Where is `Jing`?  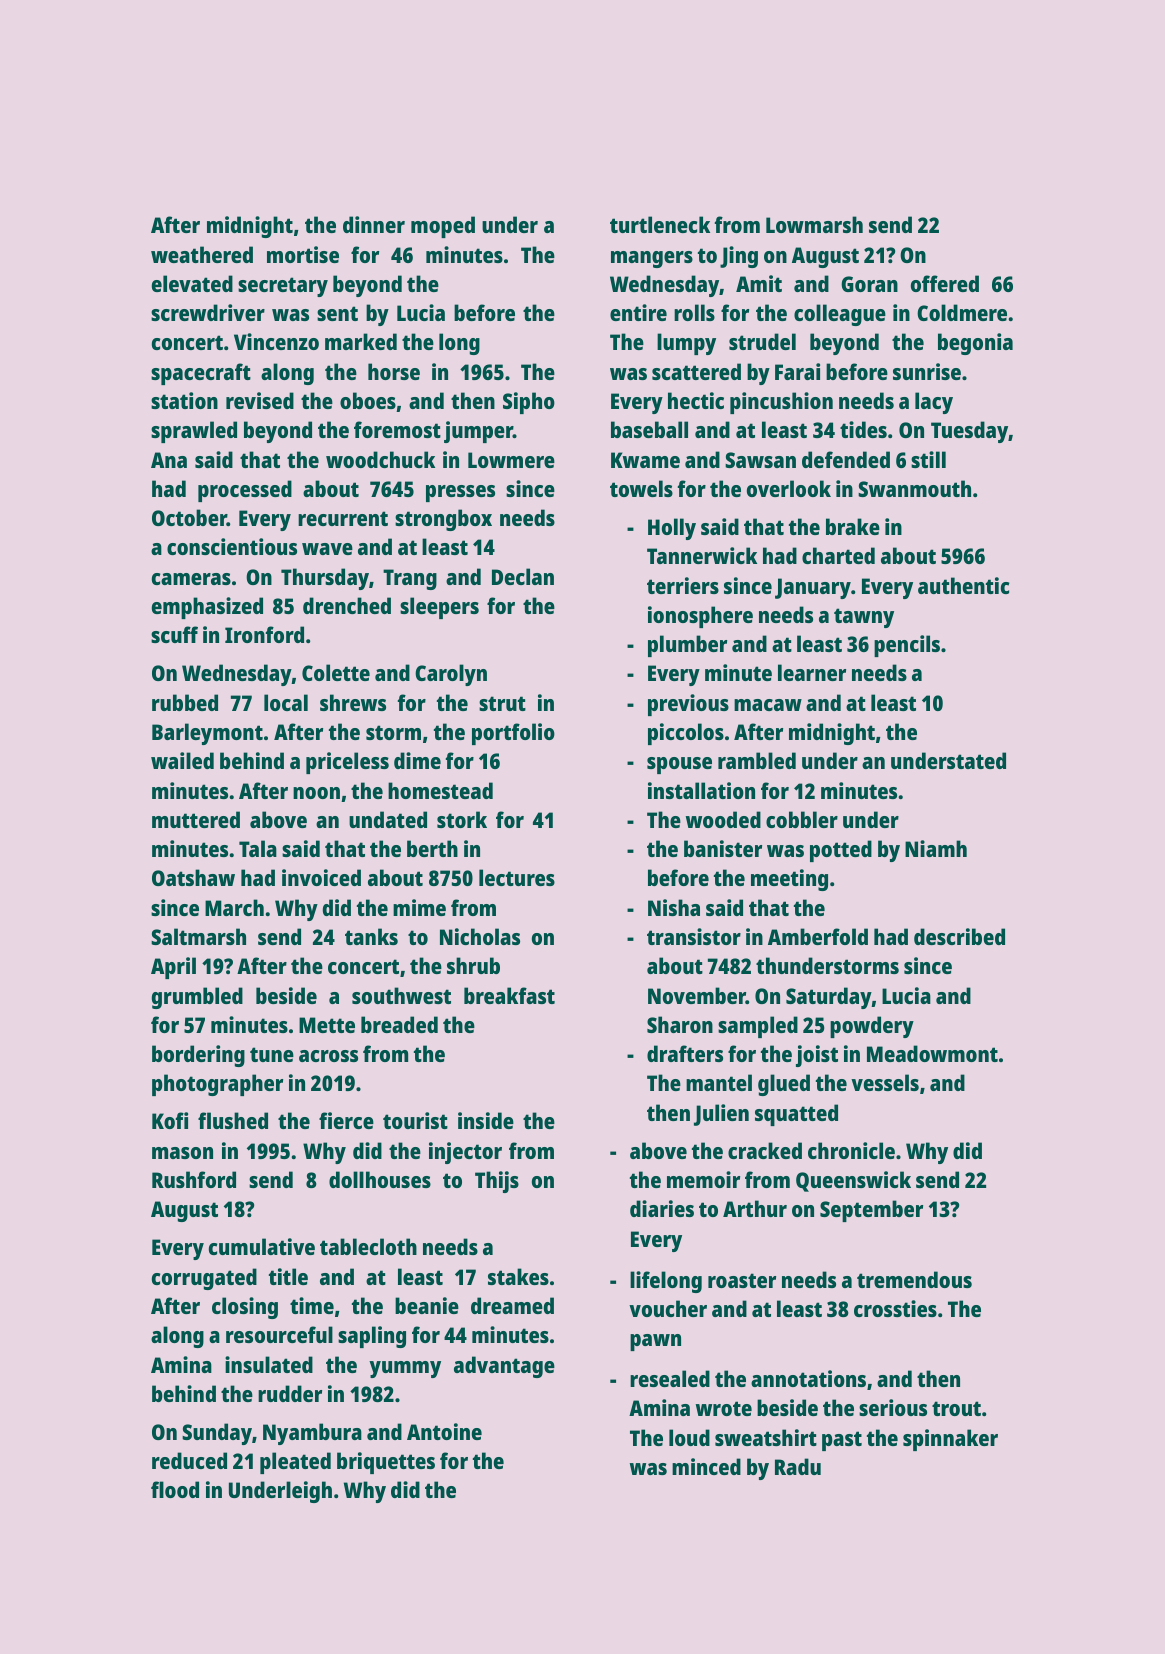
Jing is located at coordinates (739, 257).
